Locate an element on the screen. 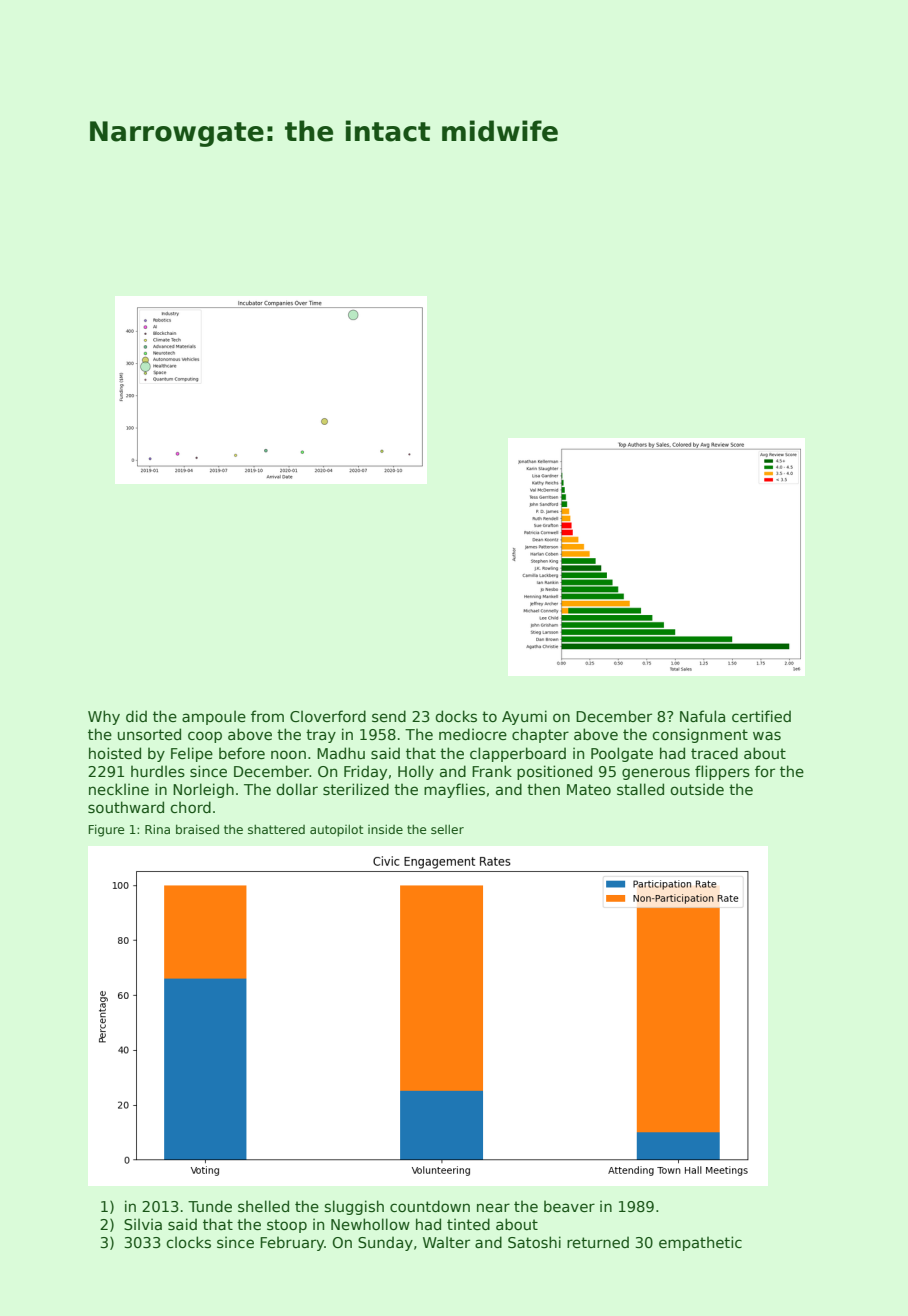 The width and height of the screenshot is (908, 1316). stalled is located at coordinates (640, 789).
